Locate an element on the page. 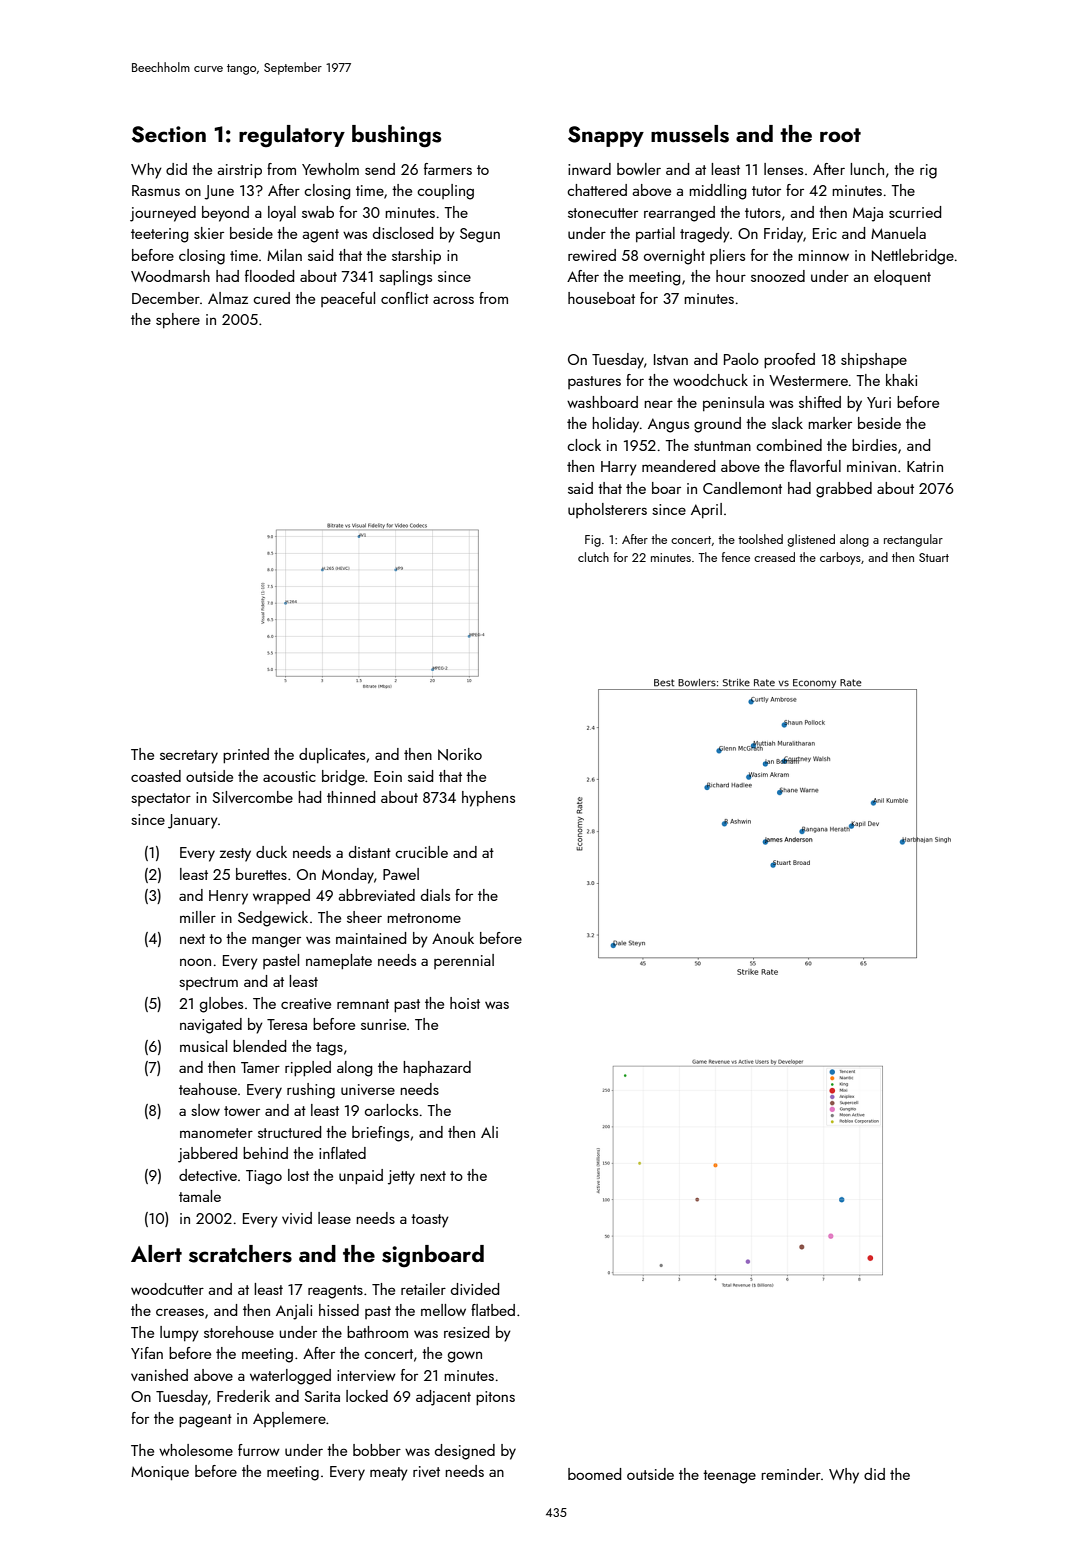  Anouk is located at coordinates (453, 938).
